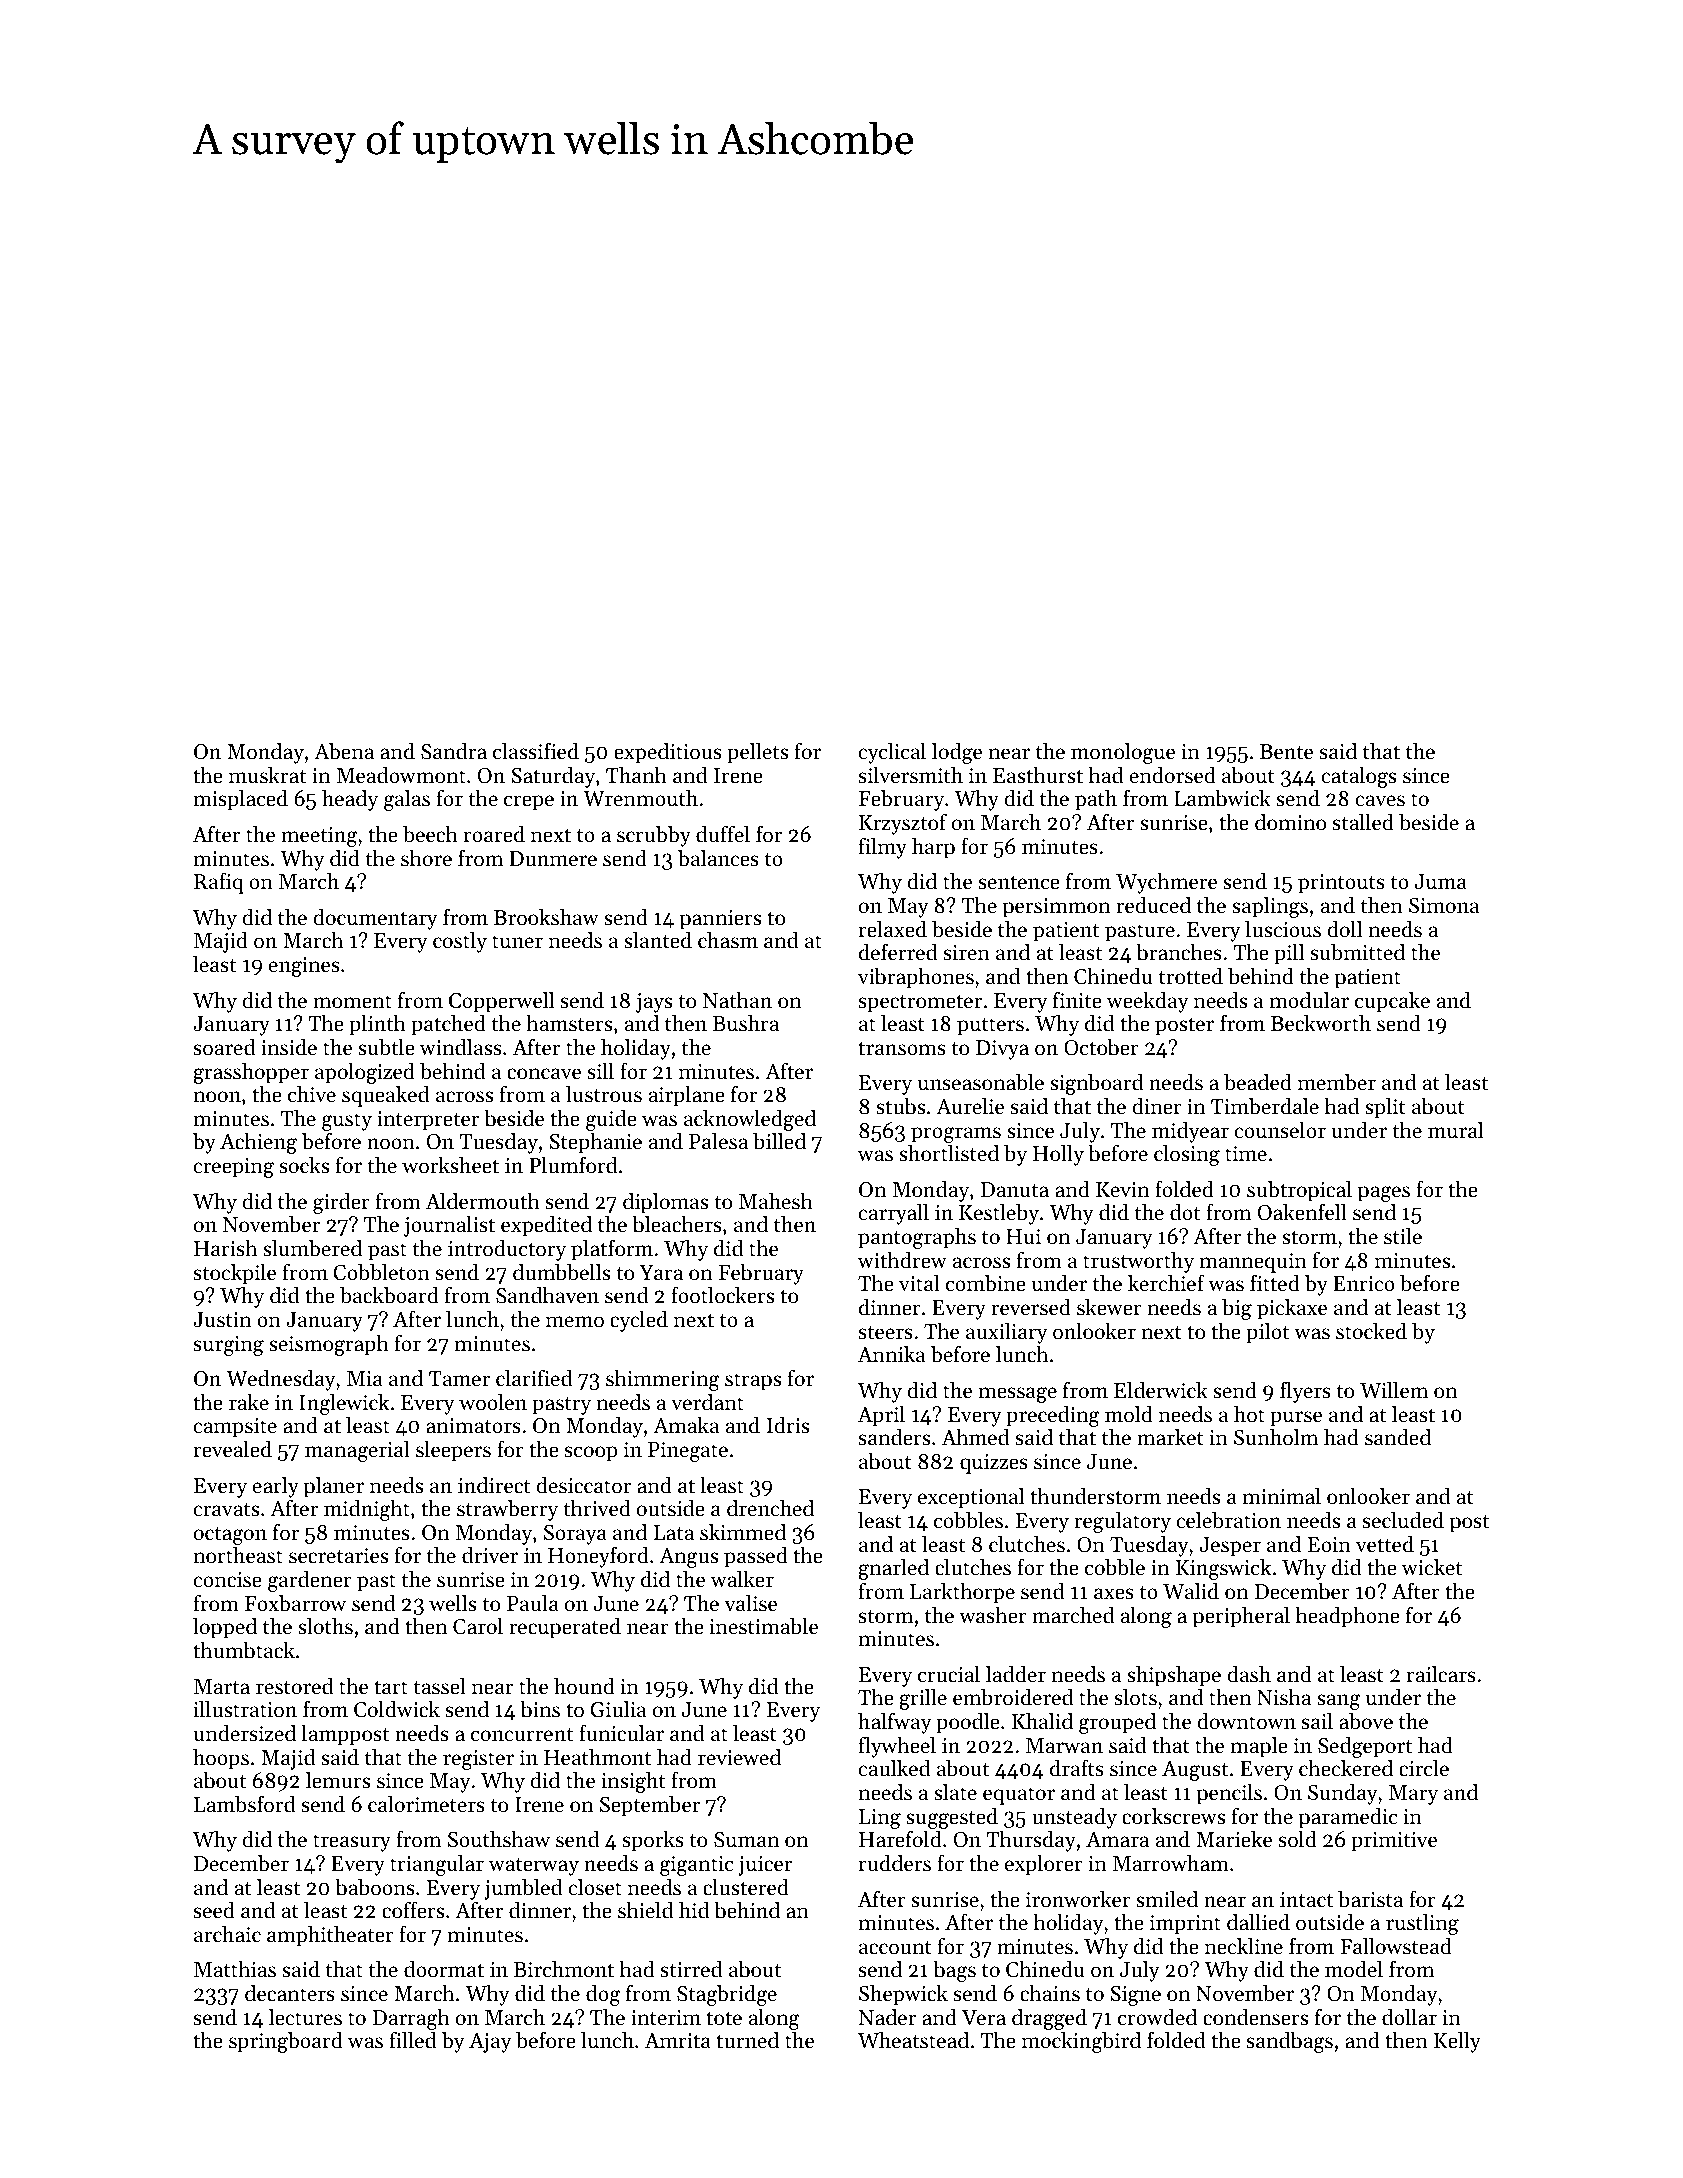 This screenshot has height=2178, width=1683. What do you see at coordinates (892, 753) in the screenshot?
I see `cyclical` at bounding box center [892, 753].
